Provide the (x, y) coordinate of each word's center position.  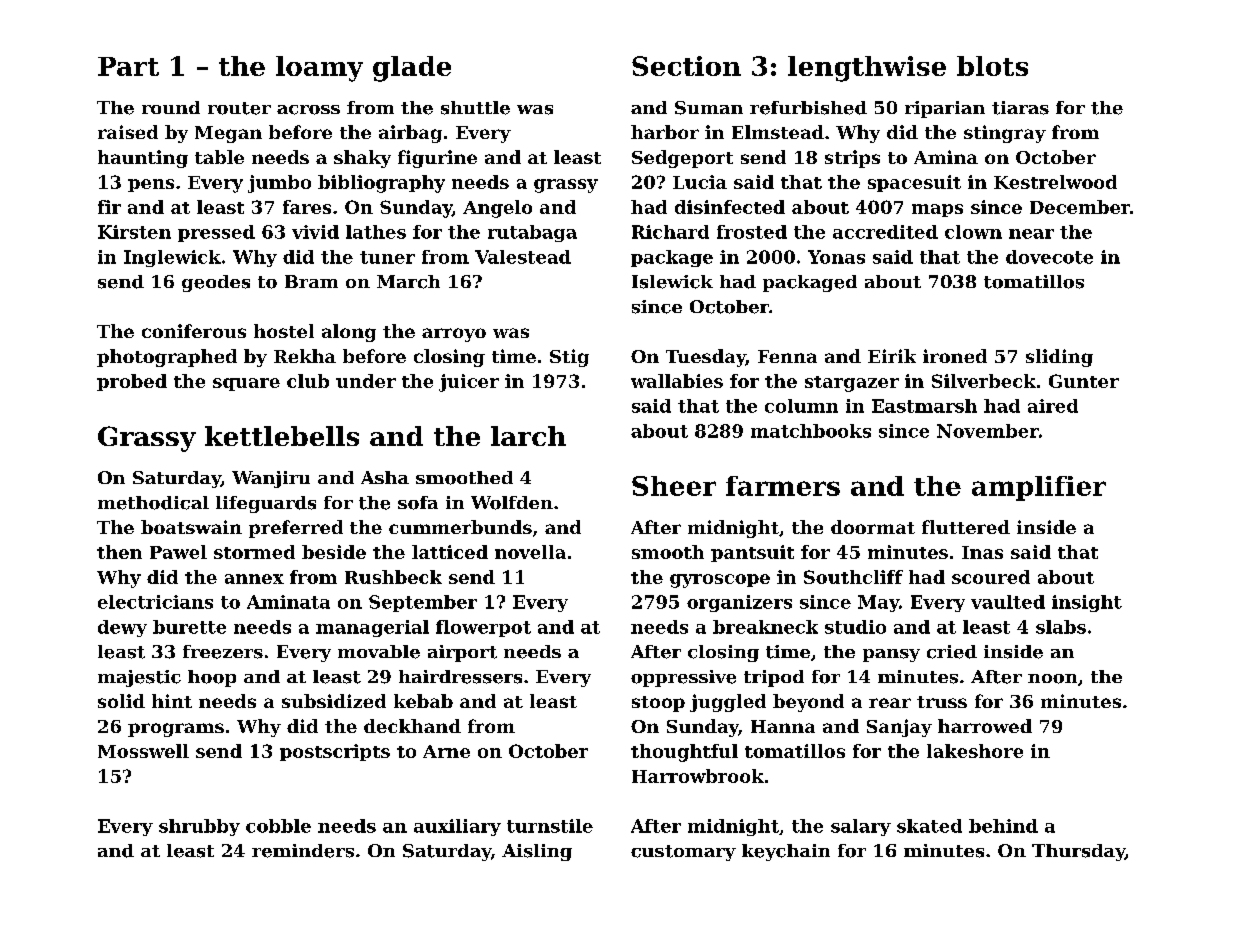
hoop (212, 678)
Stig (569, 358)
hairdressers (460, 677)
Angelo (497, 209)
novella (530, 552)
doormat (873, 527)
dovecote (1049, 257)
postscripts (335, 752)
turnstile (550, 826)
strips (852, 159)
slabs (1061, 627)
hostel (284, 331)
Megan (228, 134)
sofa (418, 503)
